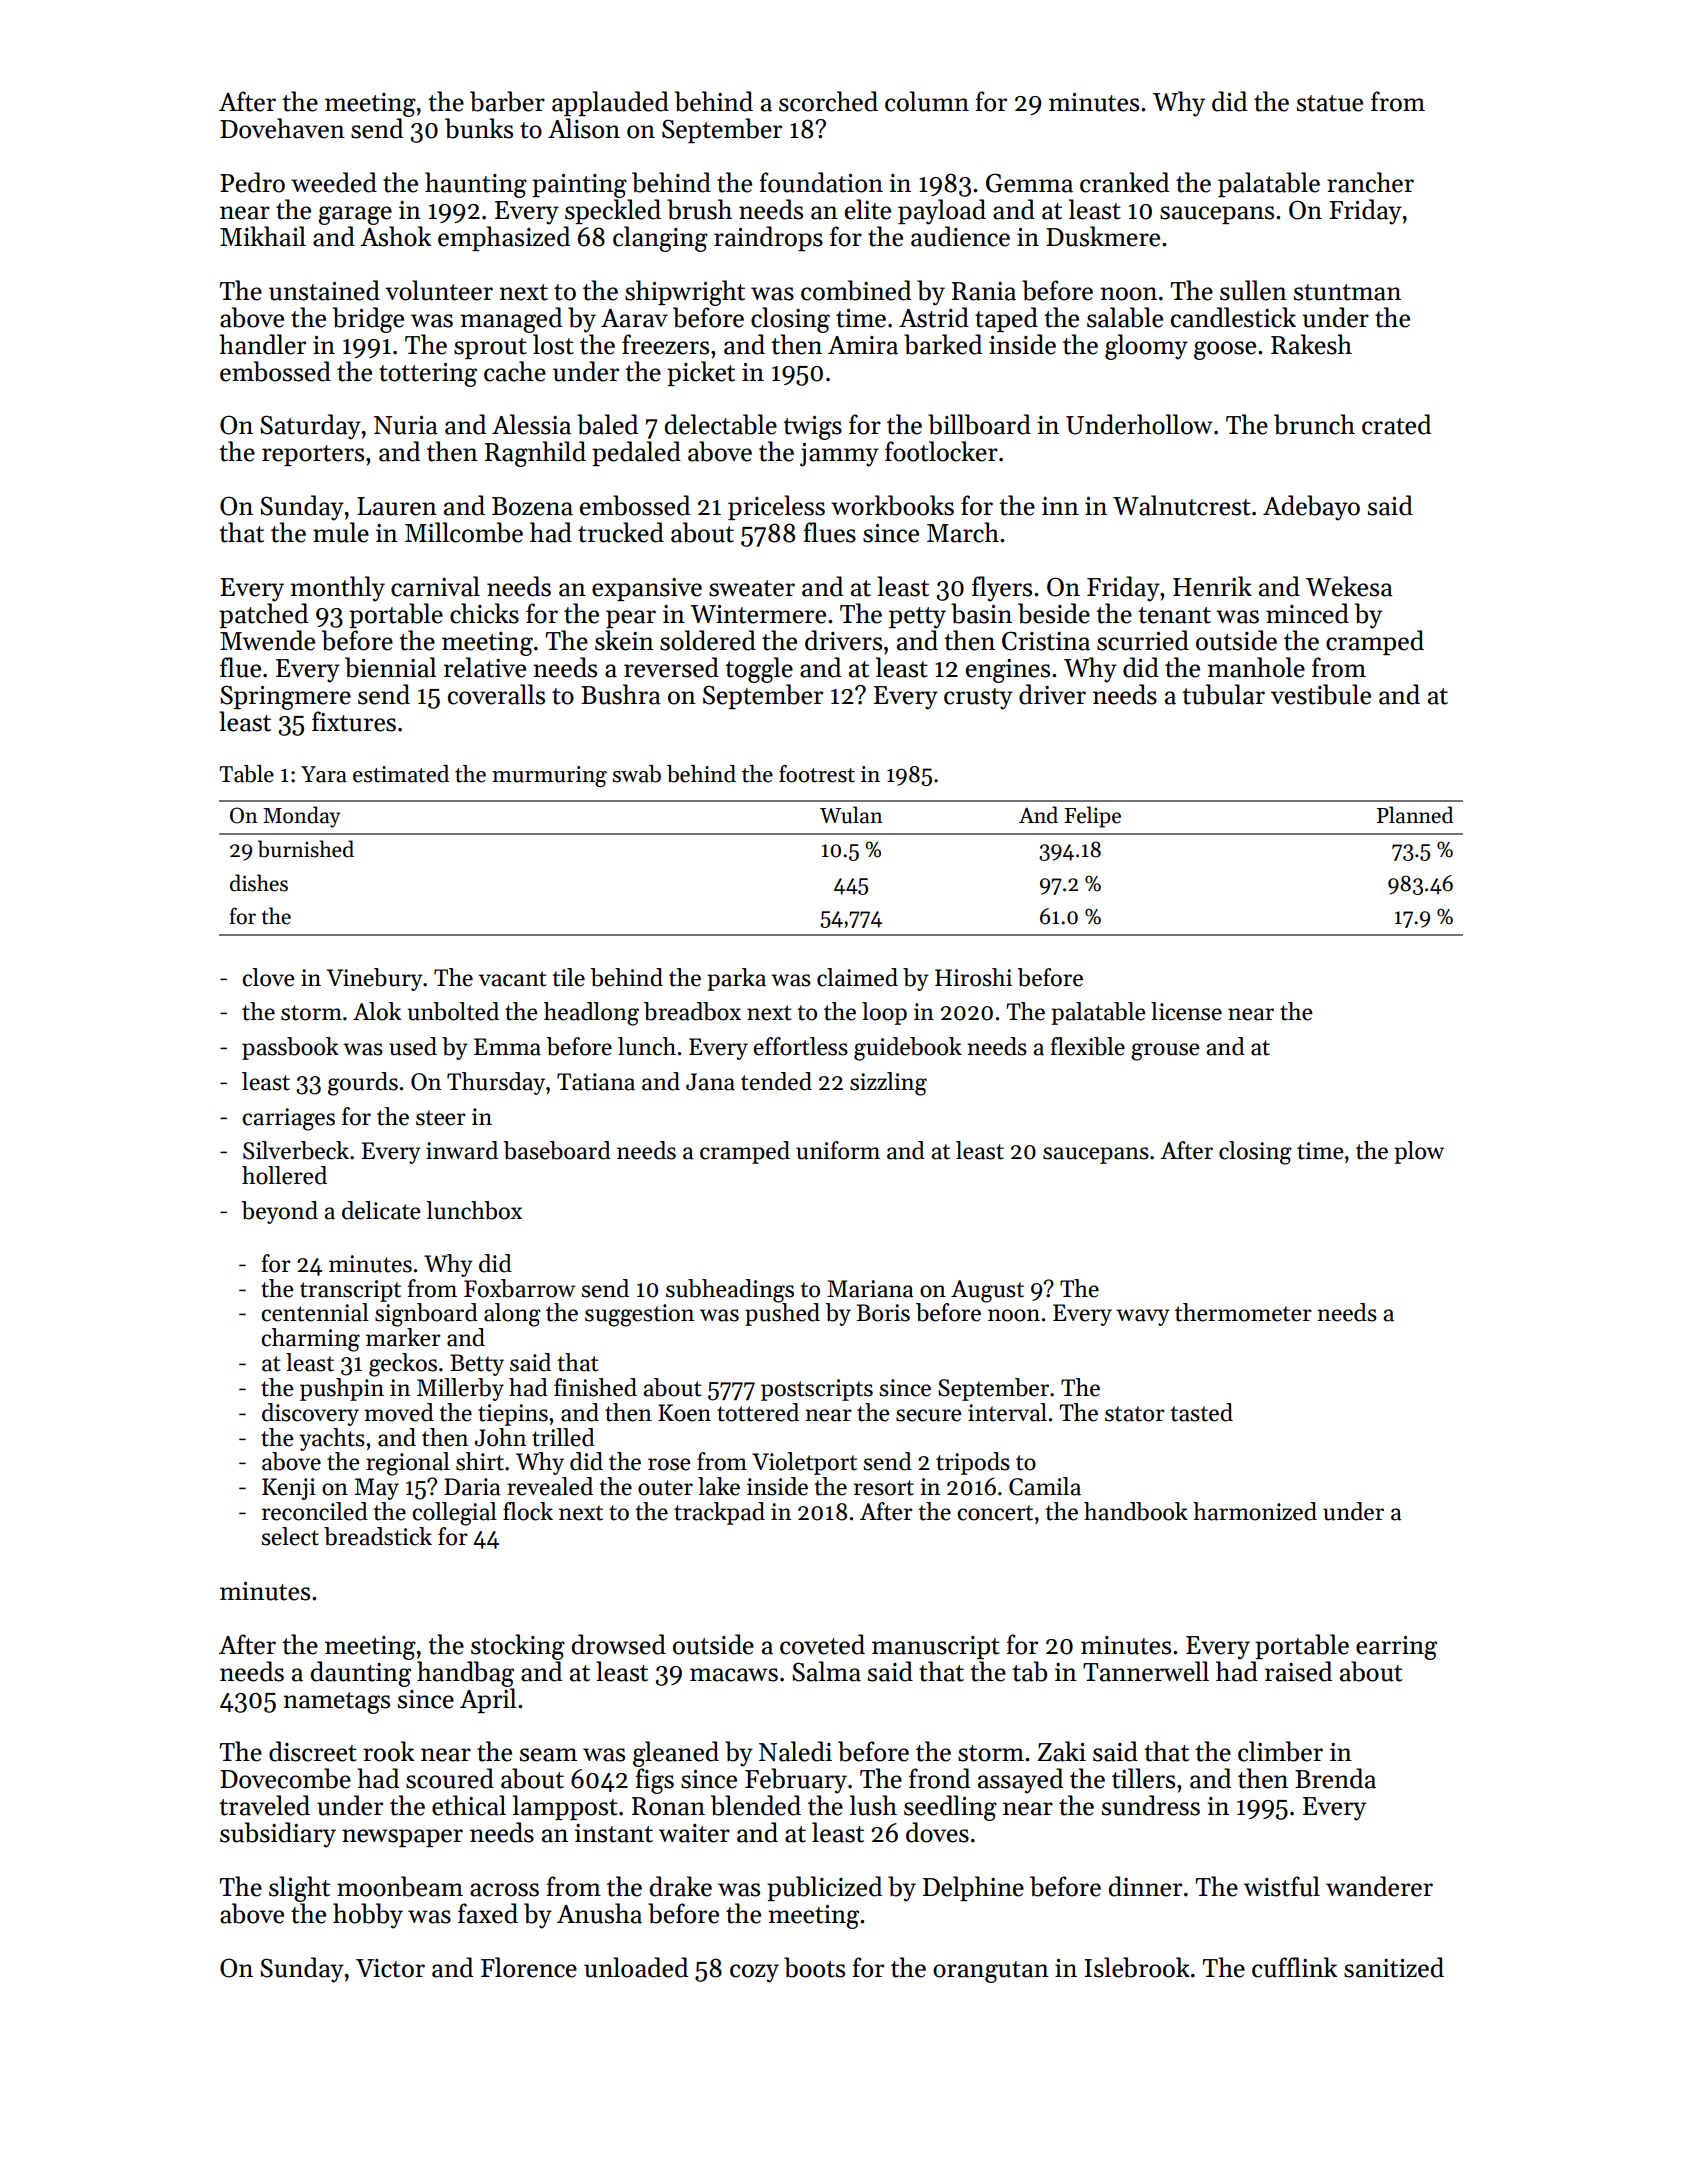 This screenshot has width=1683, height=2178. Describe the element at coordinates (282, 128) in the screenshot. I see `Dovehaven` at that location.
